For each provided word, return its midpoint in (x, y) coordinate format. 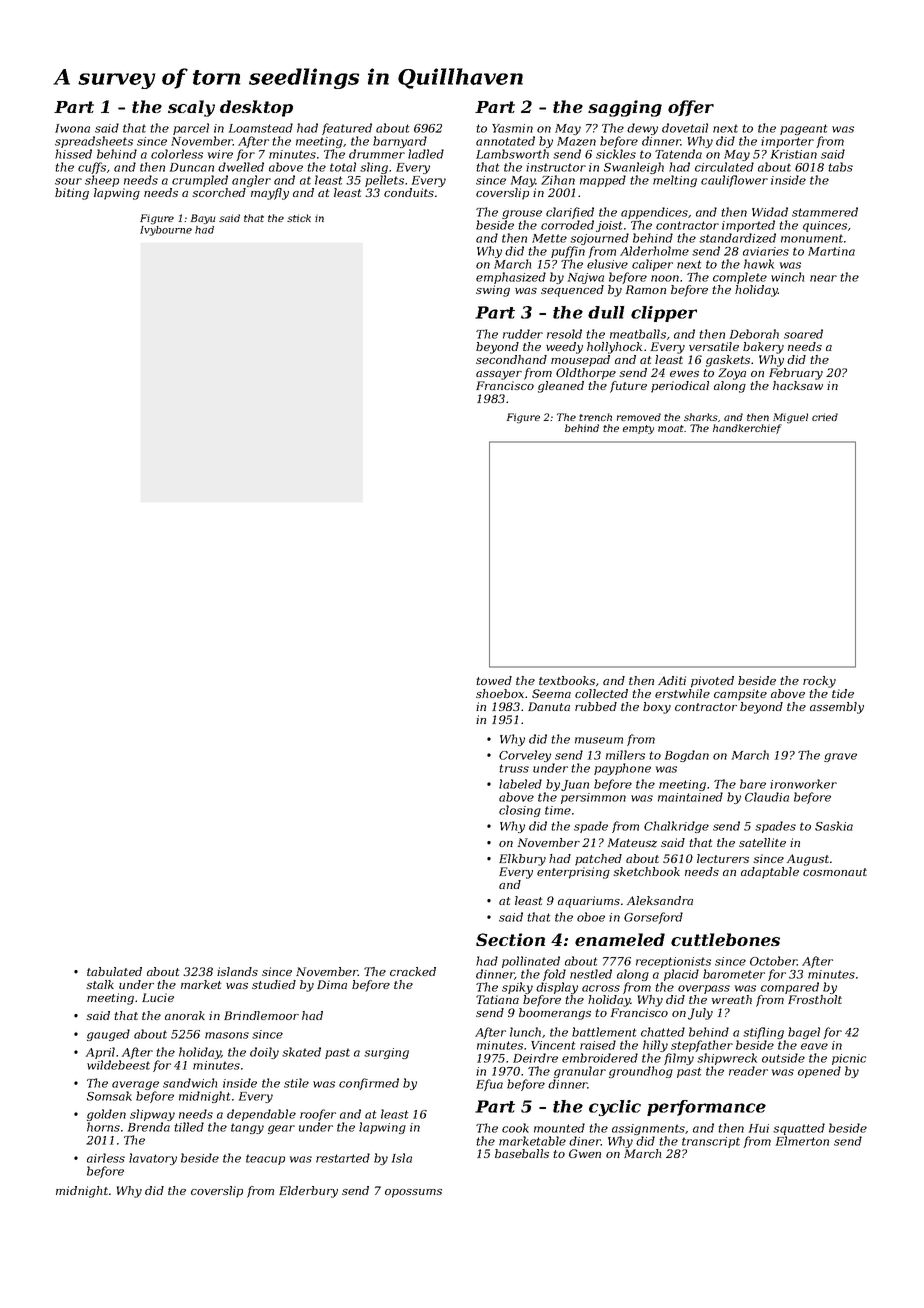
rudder (523, 334)
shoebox (500, 693)
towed (494, 680)
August (808, 860)
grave (840, 757)
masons (227, 1035)
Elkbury (522, 860)
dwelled (241, 167)
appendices (654, 213)
